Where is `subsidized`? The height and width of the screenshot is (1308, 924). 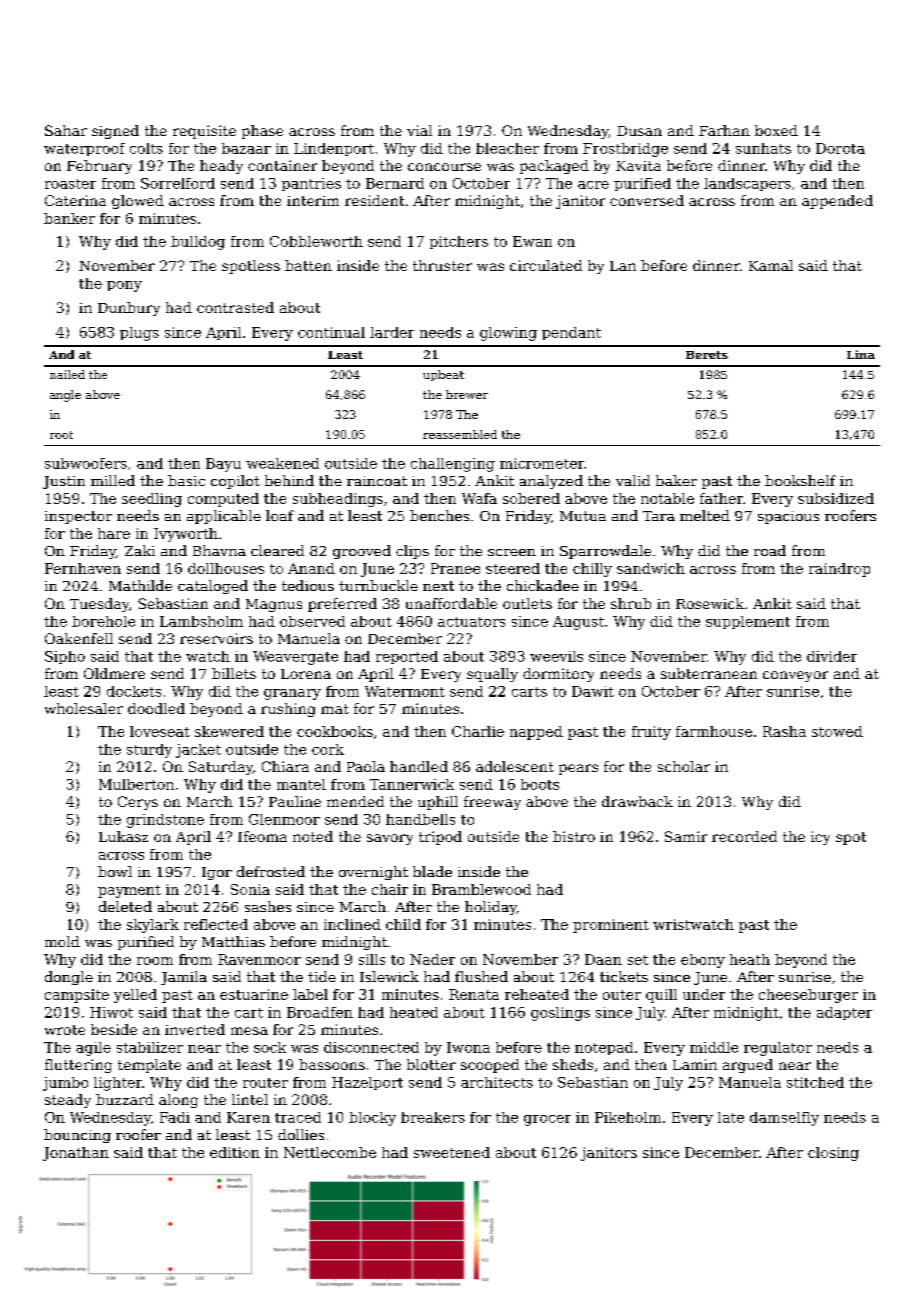
subsidized is located at coordinates (836, 498).
